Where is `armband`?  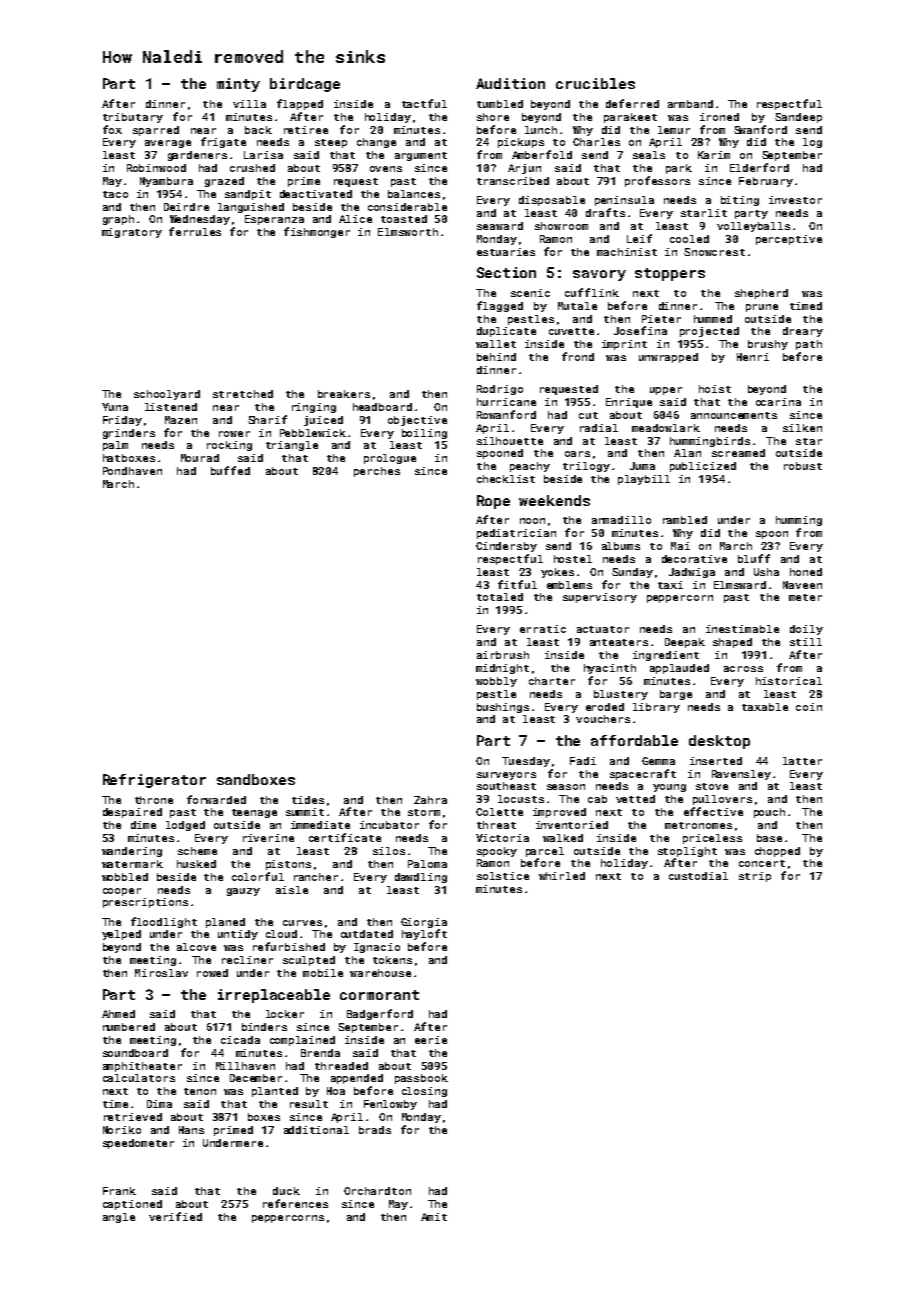
armband is located at coordinates (690, 104).
